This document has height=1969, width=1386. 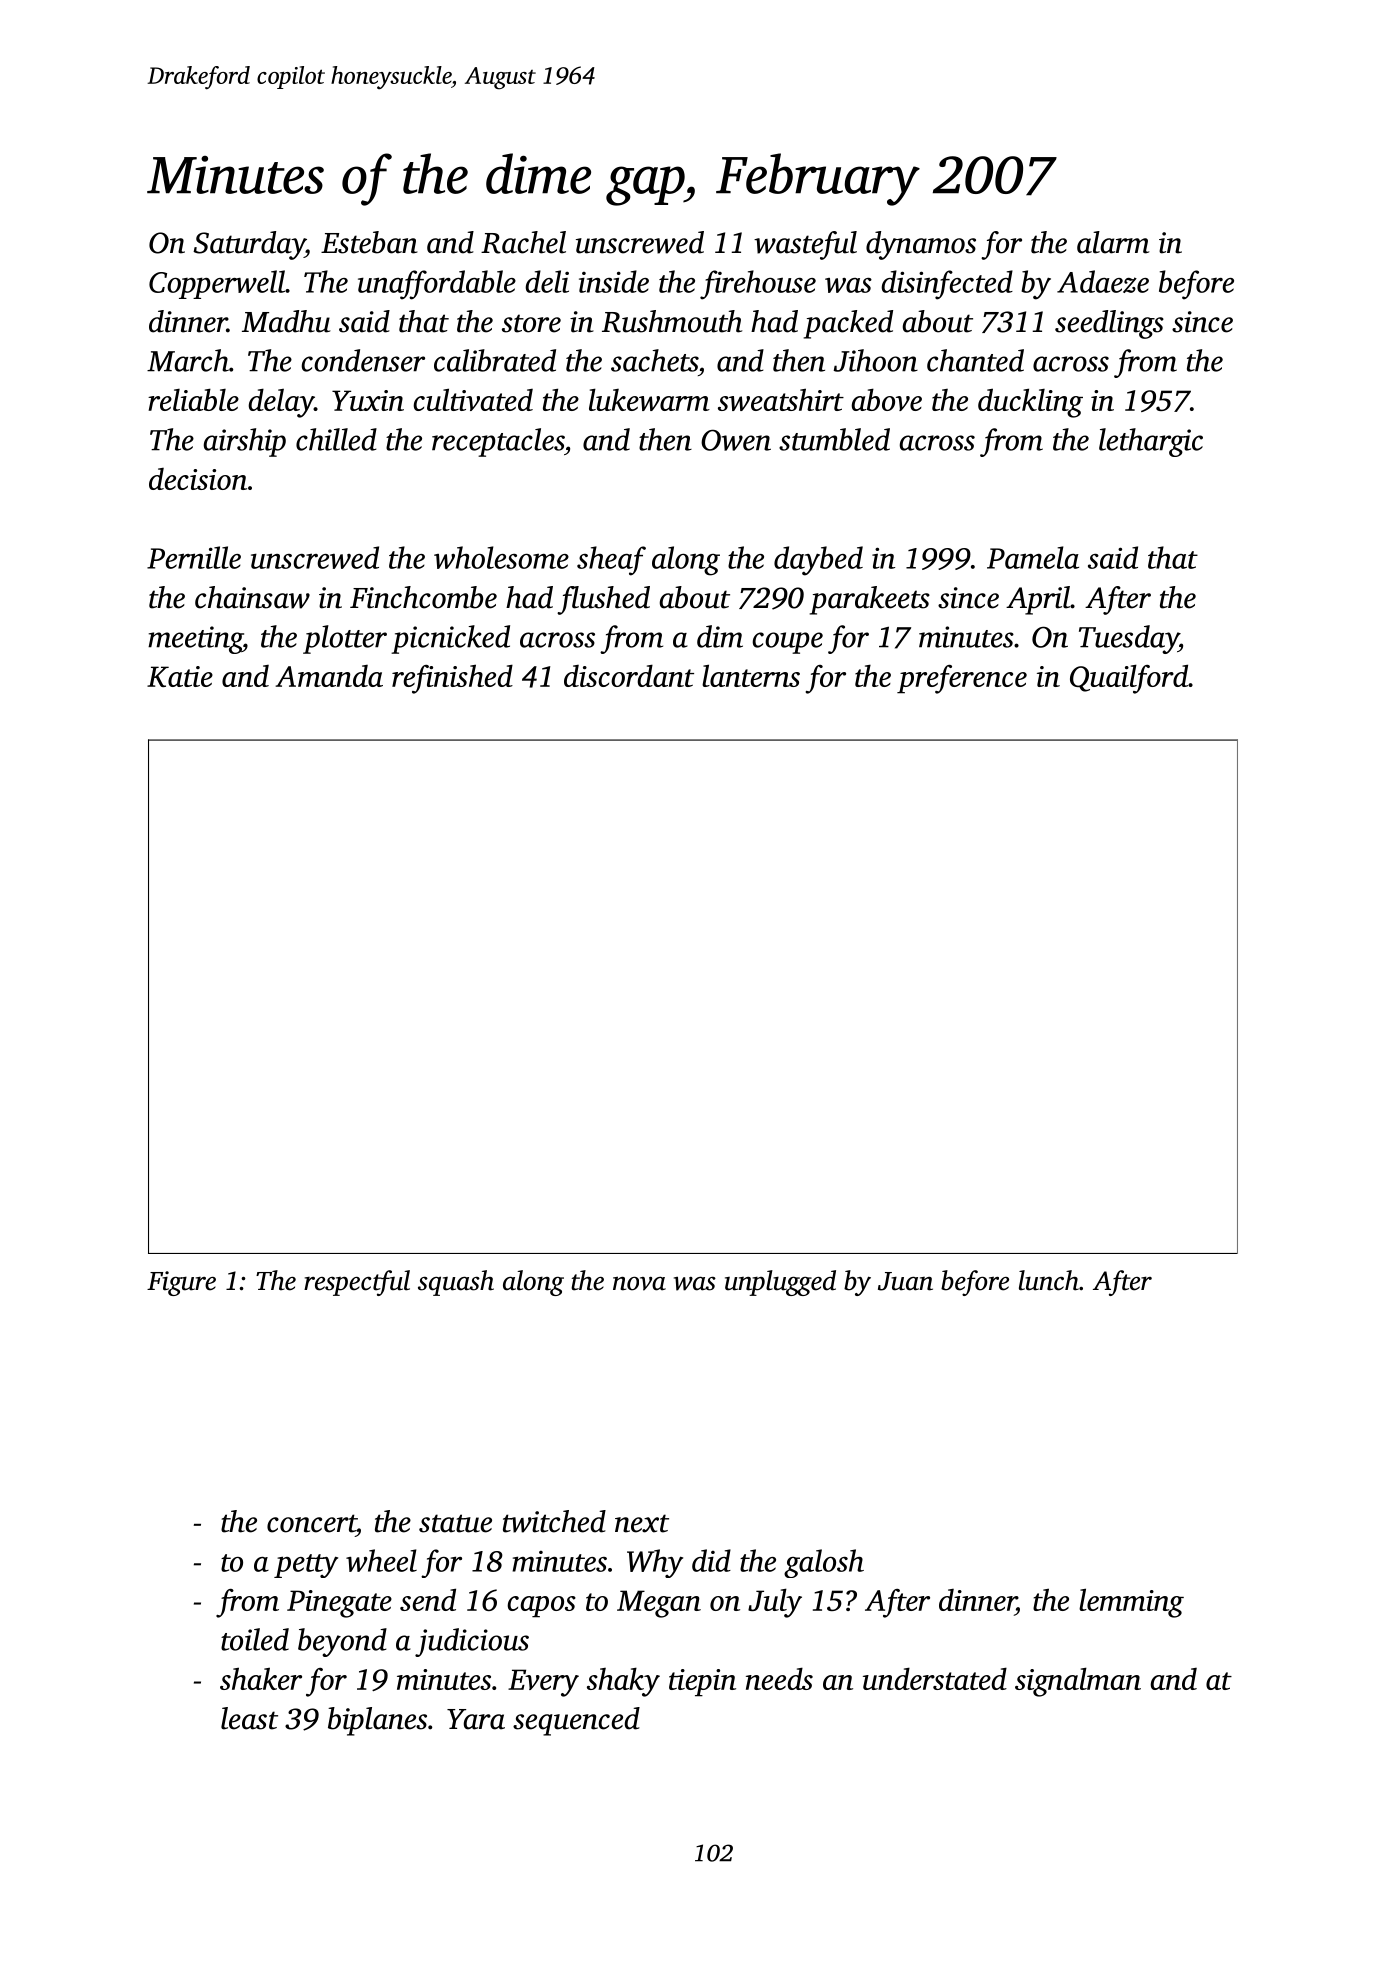 What do you see at coordinates (1078, 1682) in the document?
I see `signalman` at bounding box center [1078, 1682].
